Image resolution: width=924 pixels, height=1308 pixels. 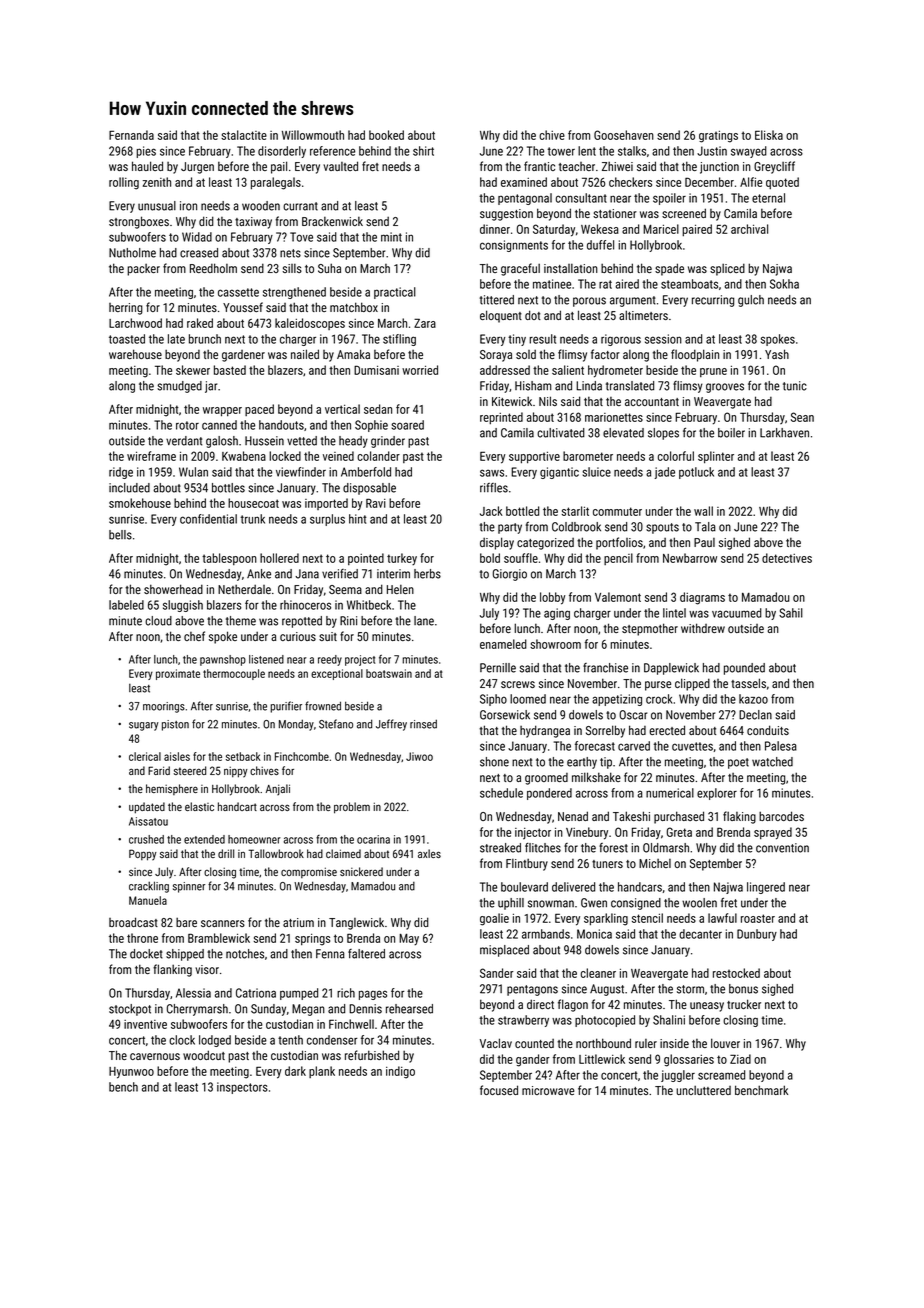 What do you see at coordinates (131, 1073) in the screenshot?
I see `Hyunwoo` at bounding box center [131, 1073].
